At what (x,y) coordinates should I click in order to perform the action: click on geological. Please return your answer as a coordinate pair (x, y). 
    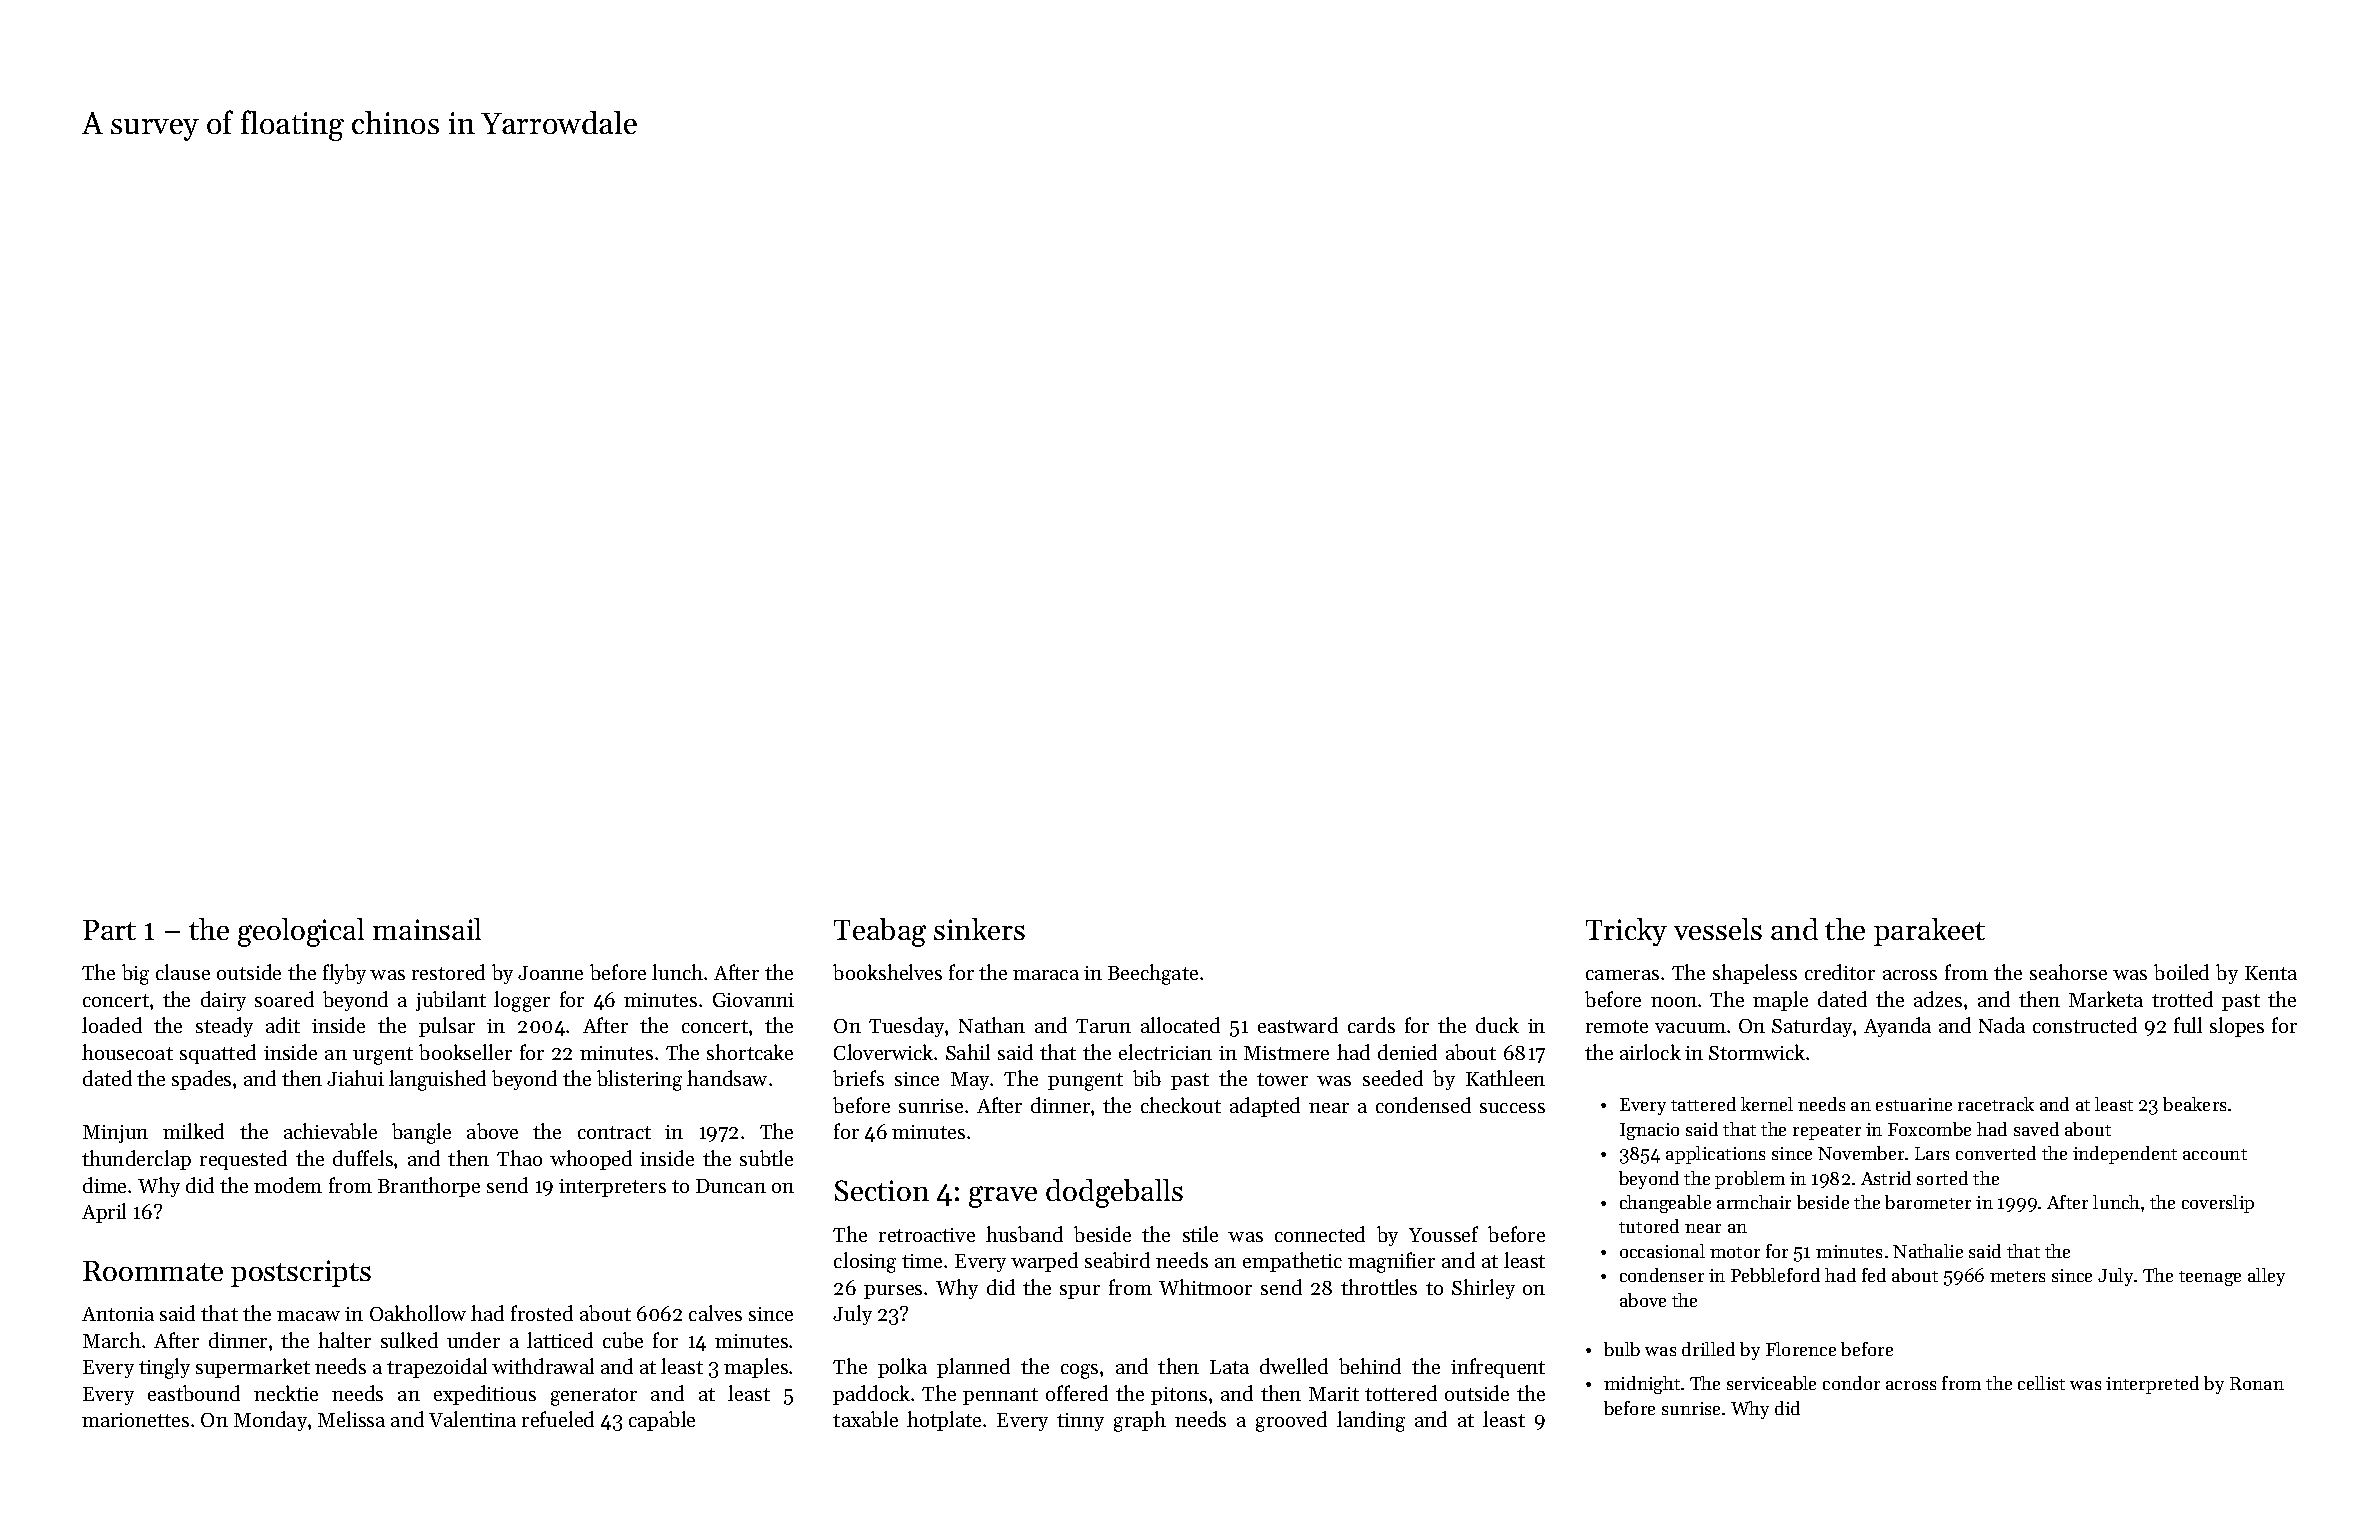
    Looking at the image, I should click on (301, 932).
